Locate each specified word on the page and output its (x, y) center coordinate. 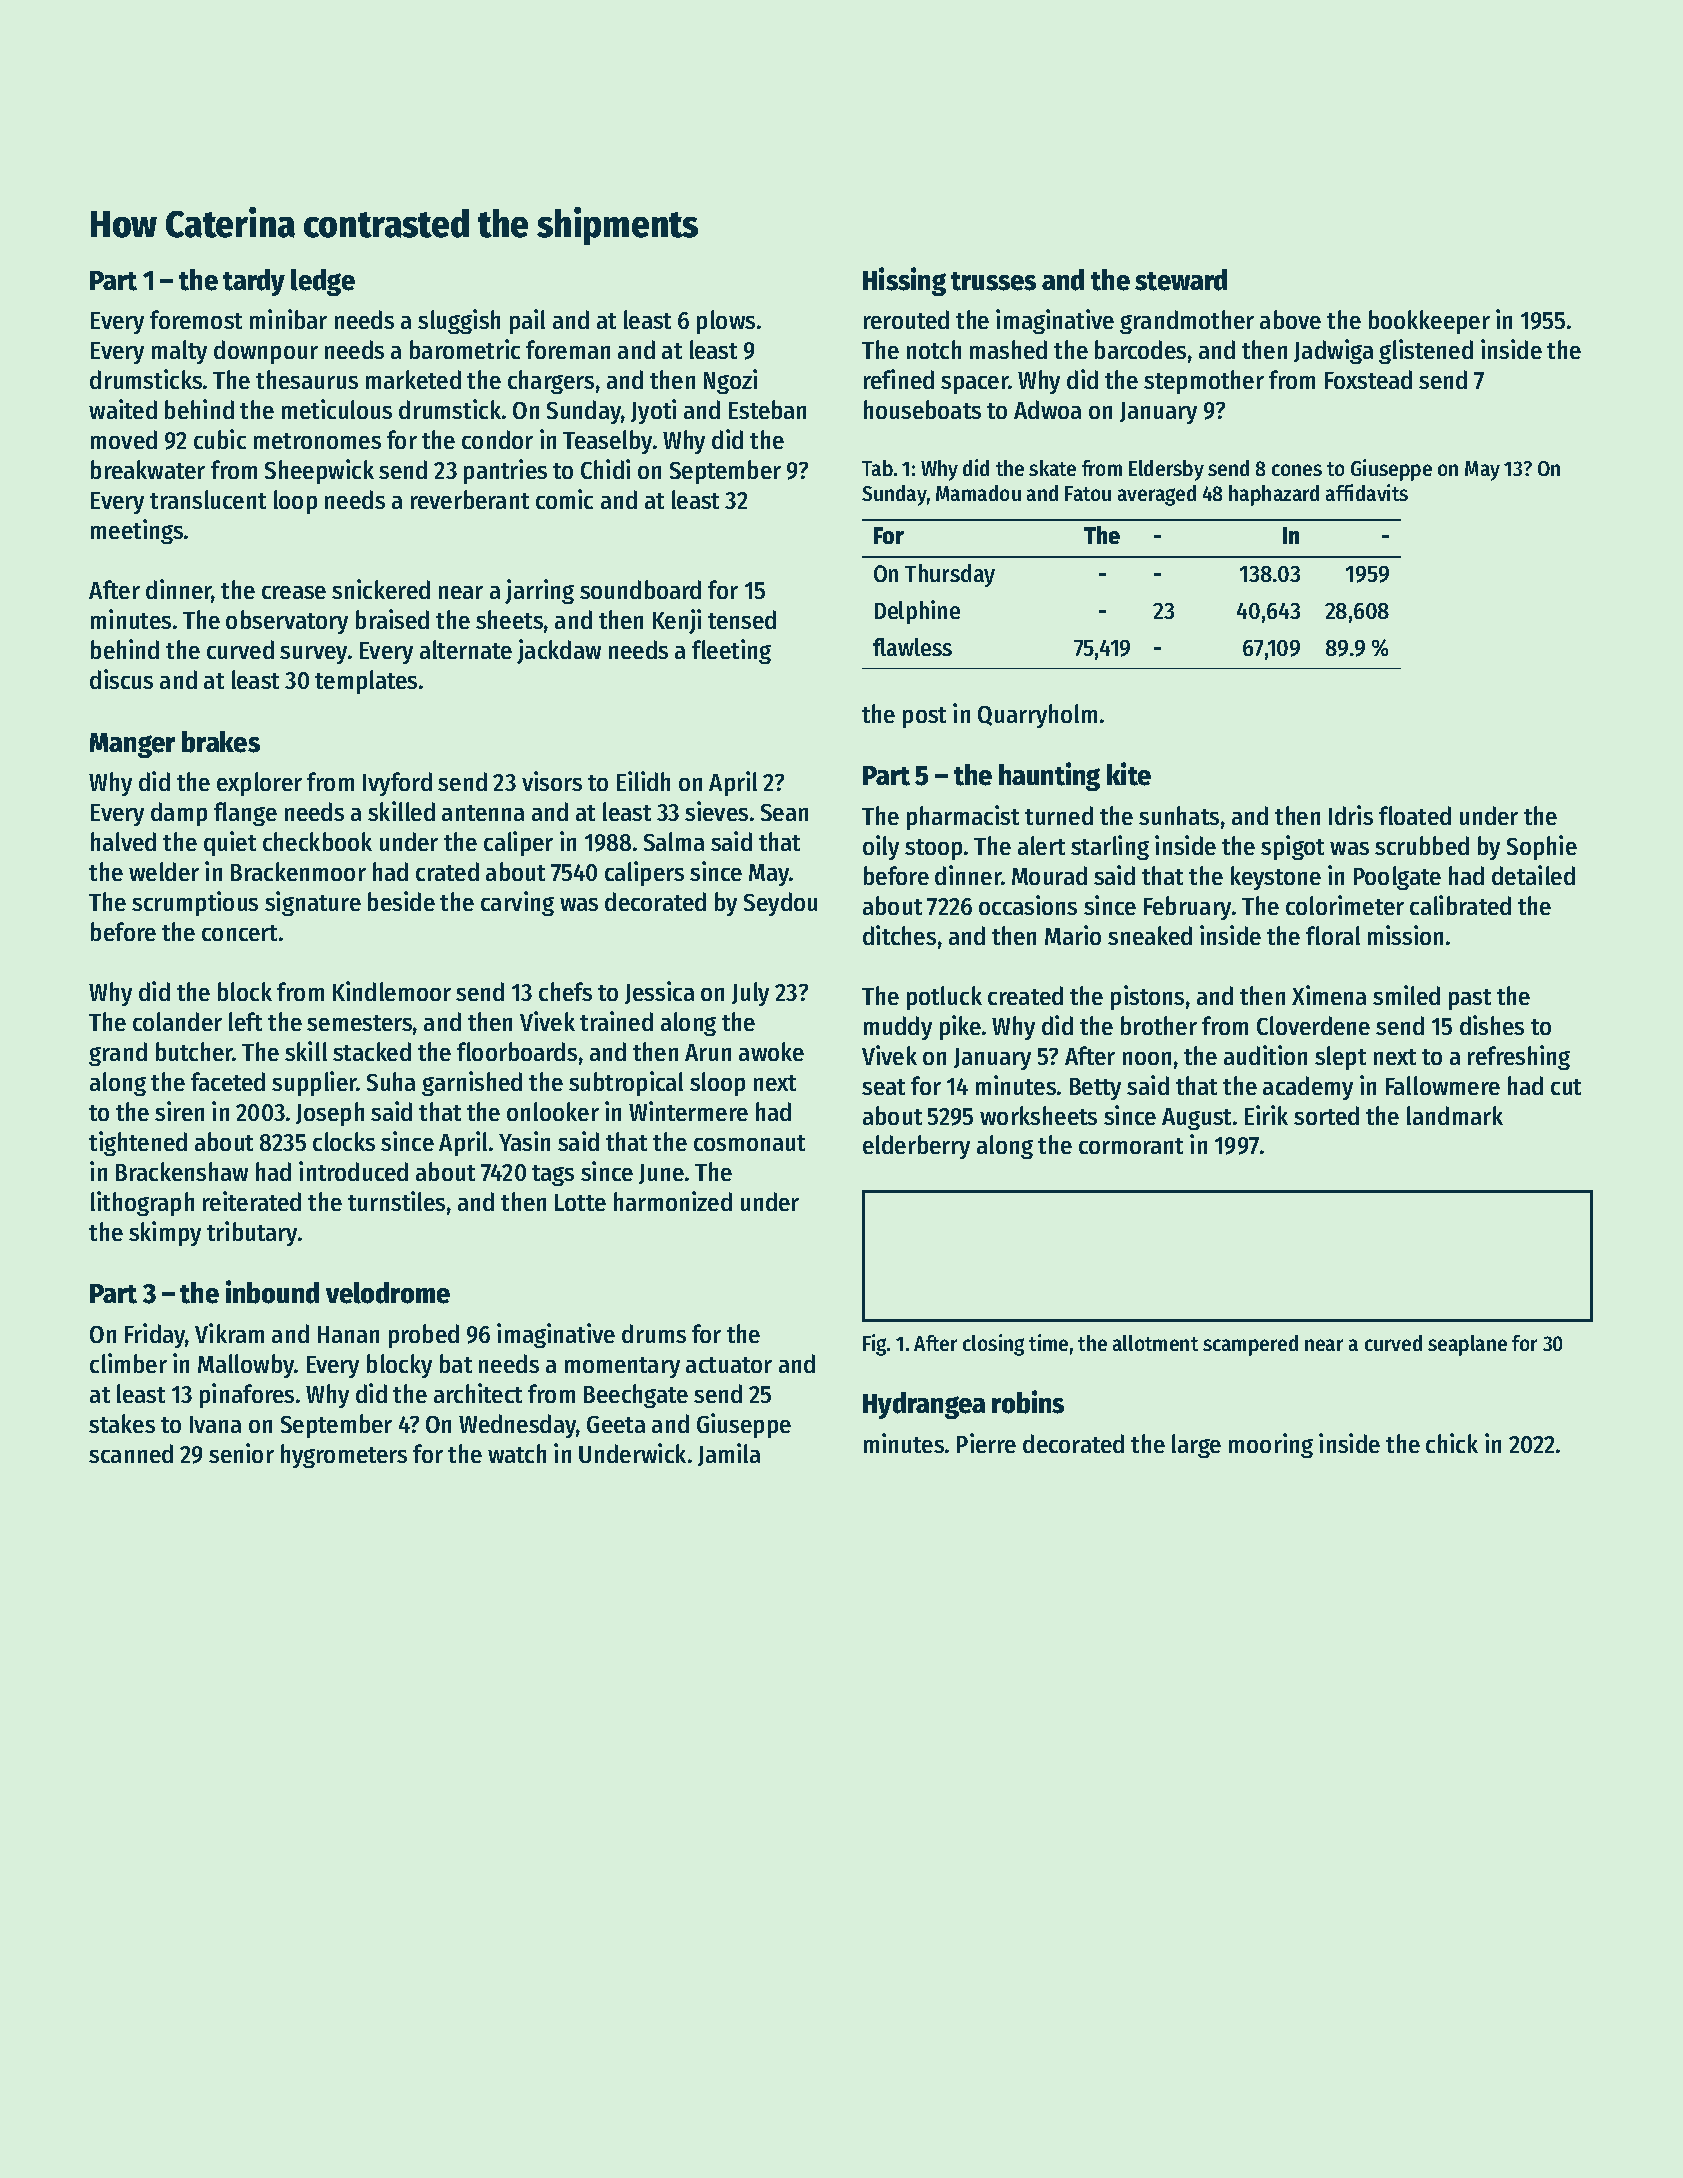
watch (517, 1453)
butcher (194, 1051)
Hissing (904, 281)
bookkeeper (1429, 322)
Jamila (729, 1454)
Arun (708, 1052)
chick (1452, 1443)
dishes (1492, 1025)
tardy (254, 282)
